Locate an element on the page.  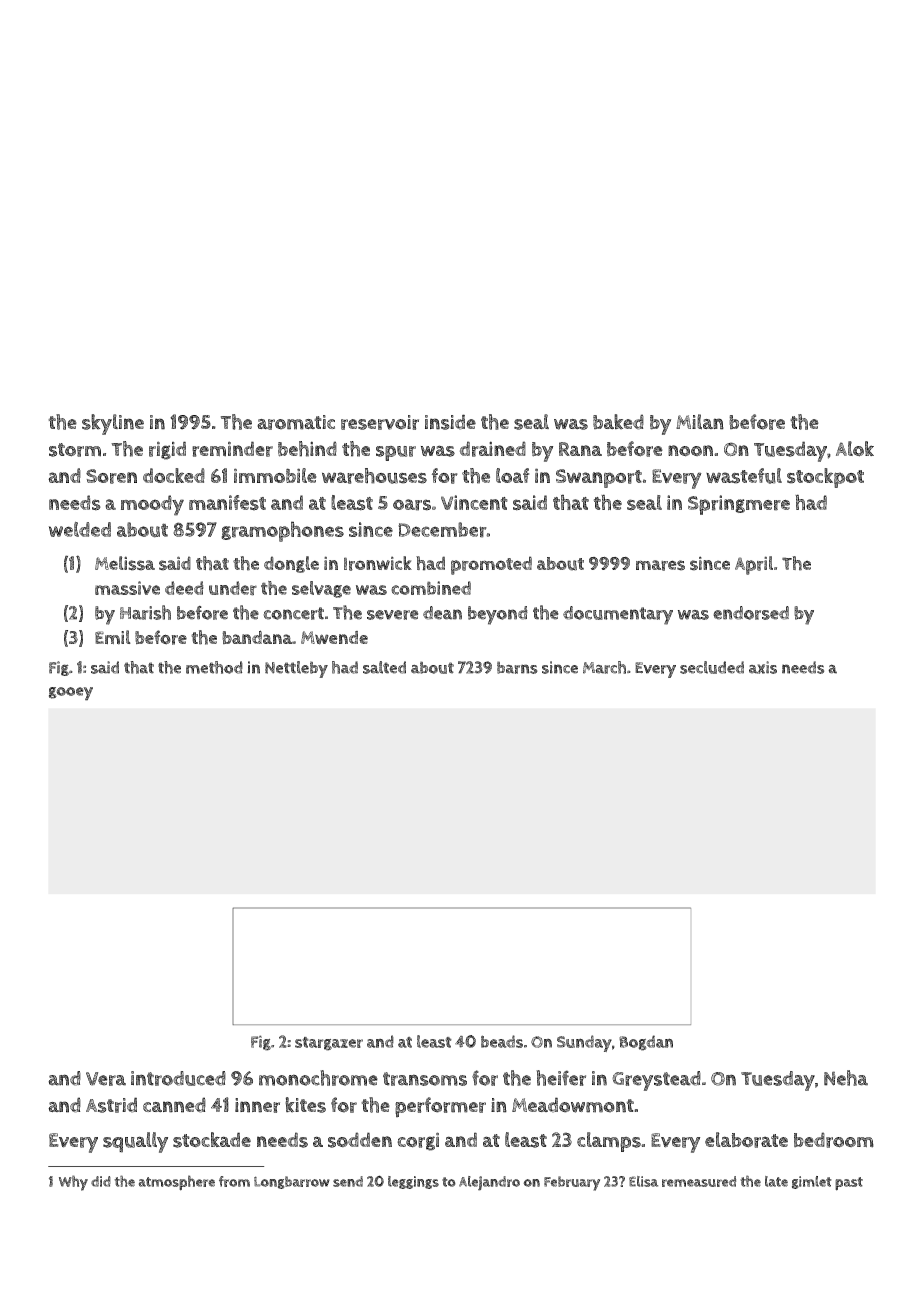
secluded is located at coordinates (712, 667).
